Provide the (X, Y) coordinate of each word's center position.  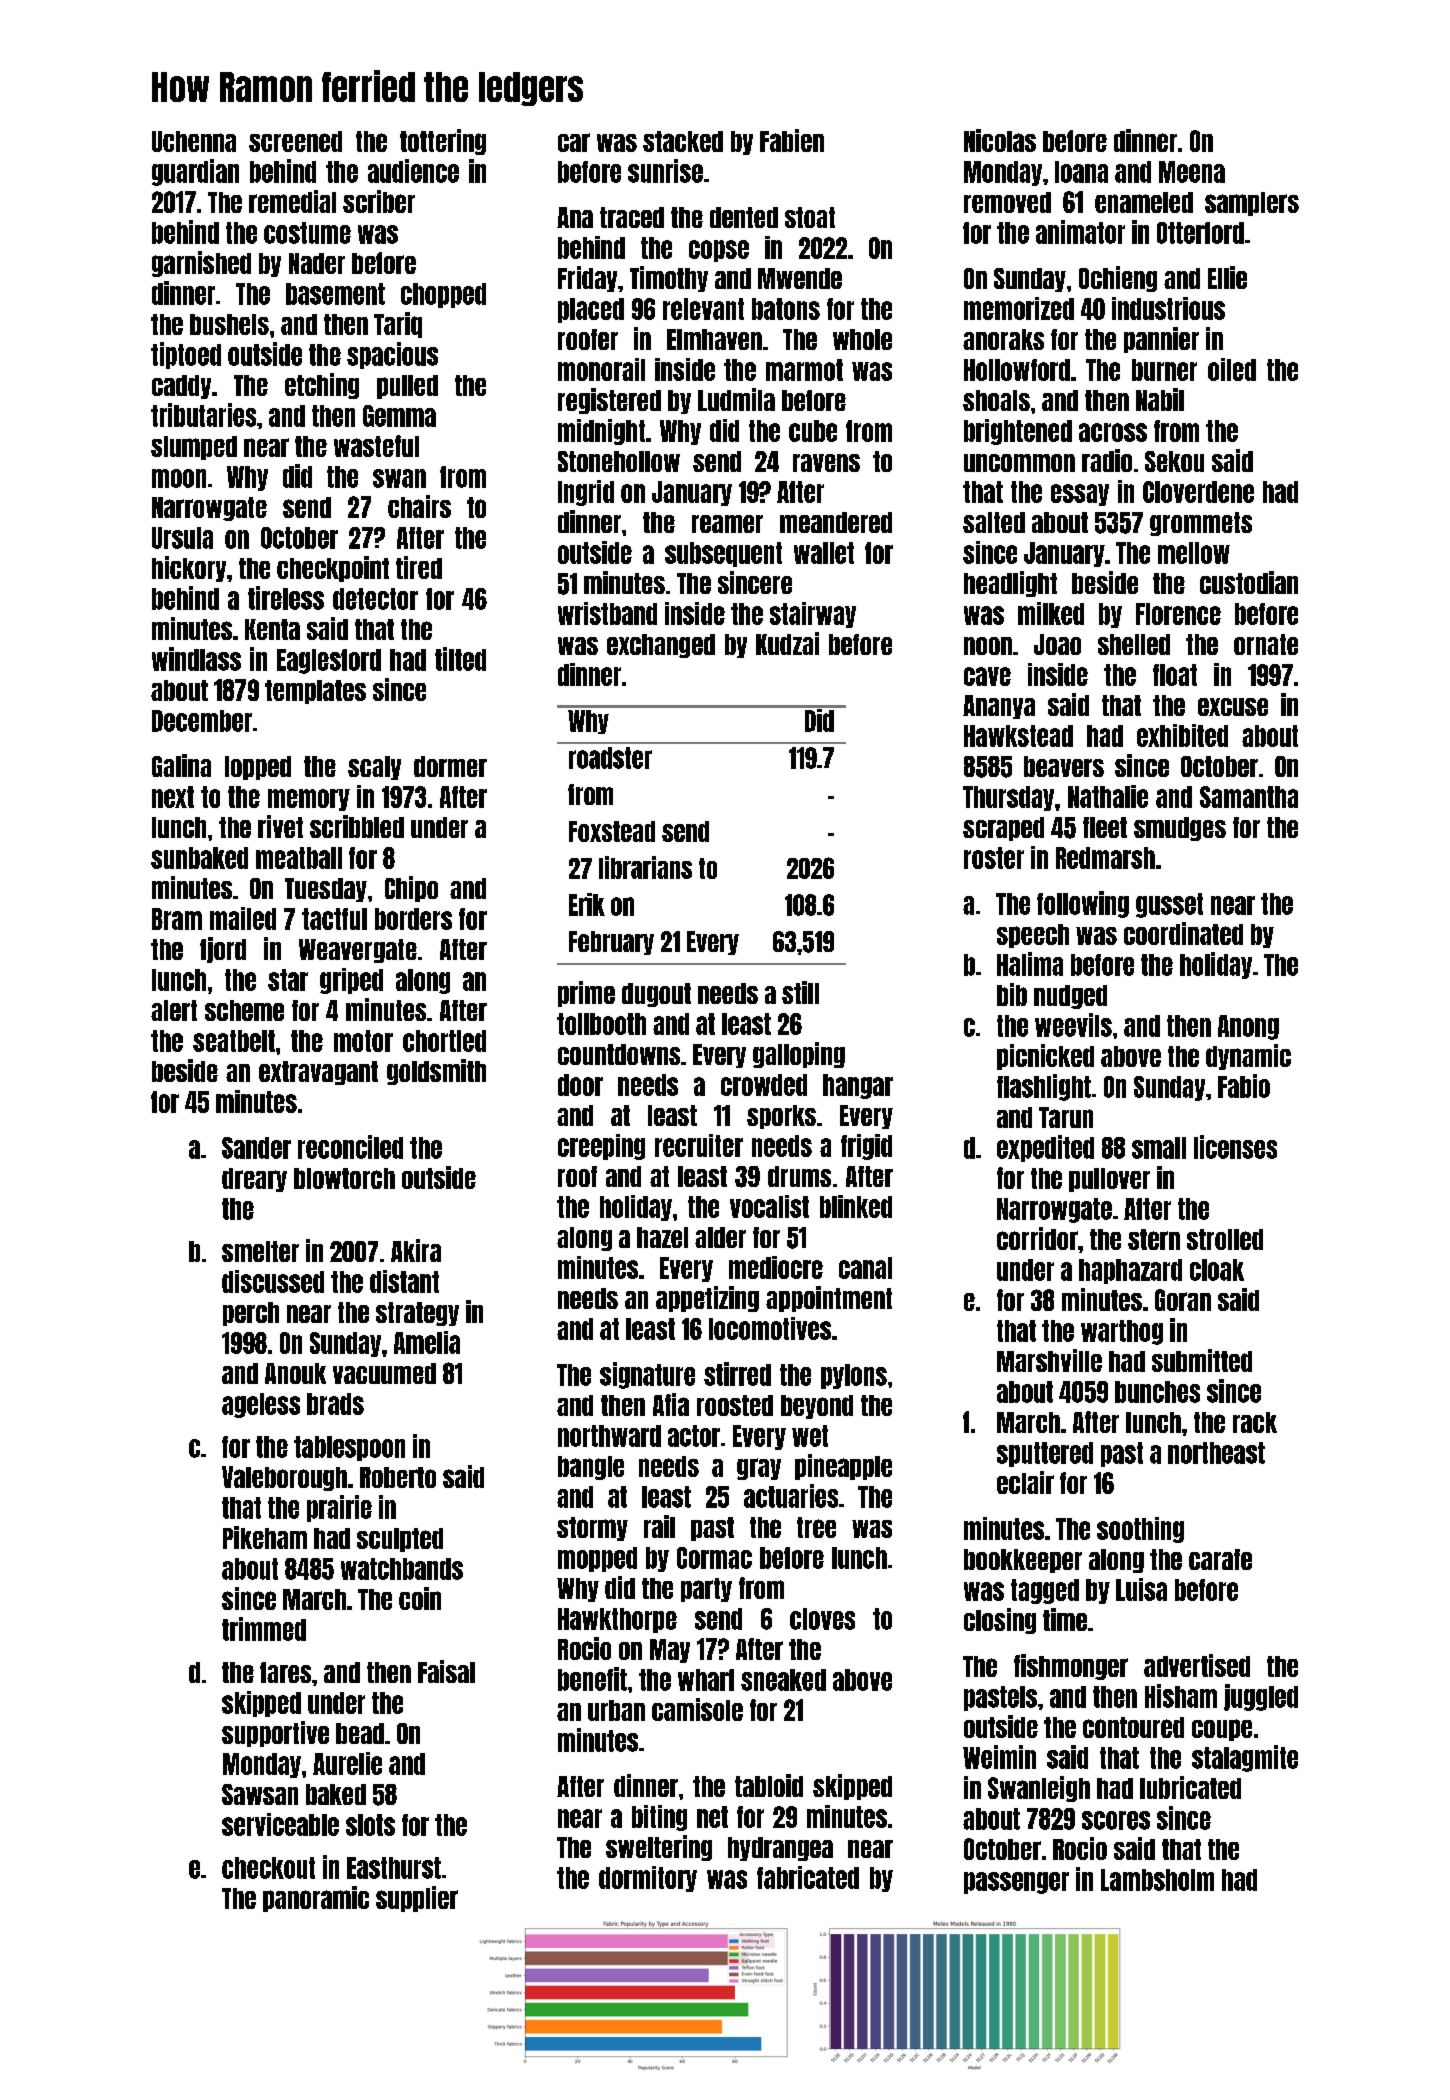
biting (659, 1818)
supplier (417, 1899)
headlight (1010, 584)
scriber (379, 201)
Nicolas (1000, 140)
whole (862, 339)
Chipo (411, 889)
